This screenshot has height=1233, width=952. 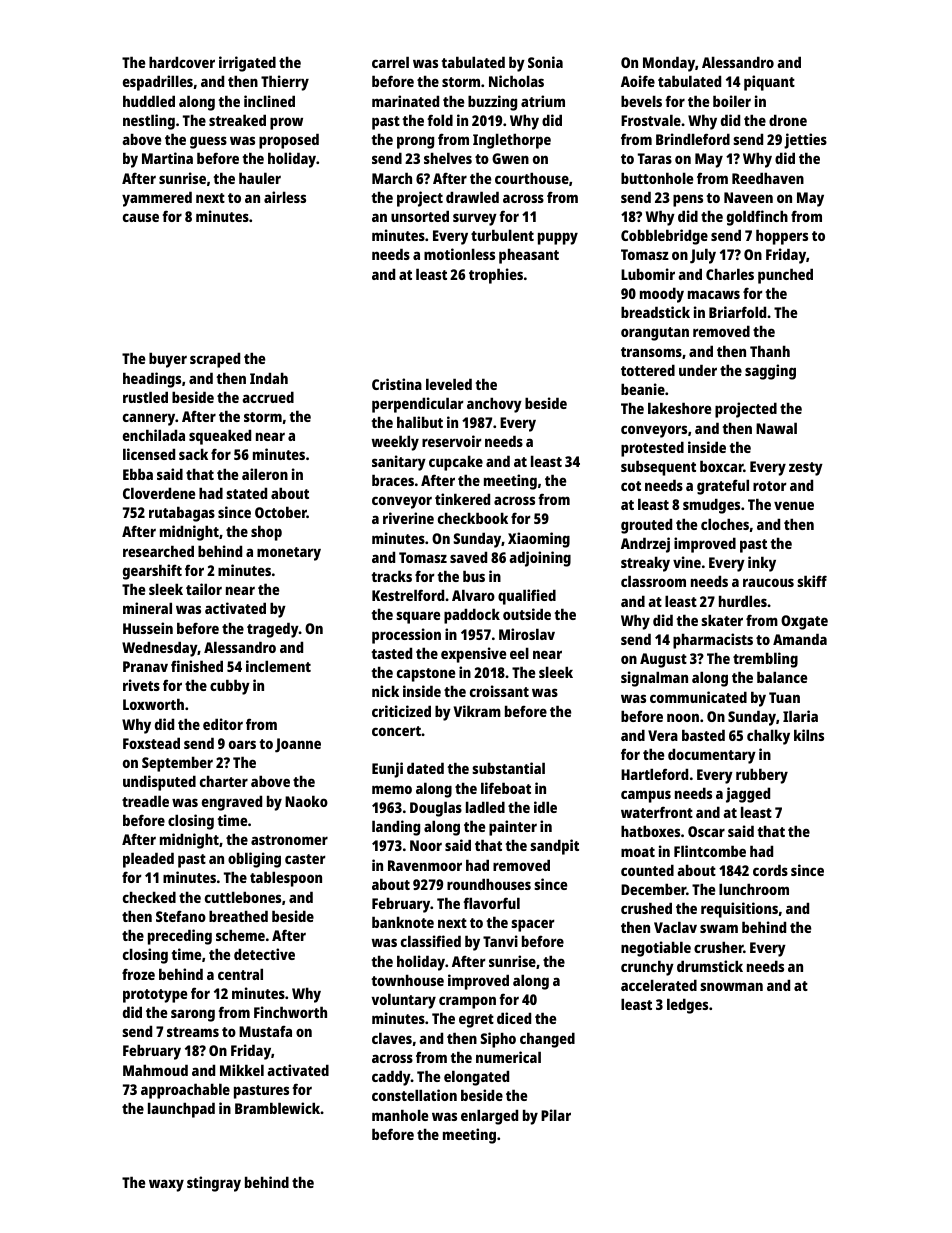 I want to click on Thierry, so click(x=285, y=83).
